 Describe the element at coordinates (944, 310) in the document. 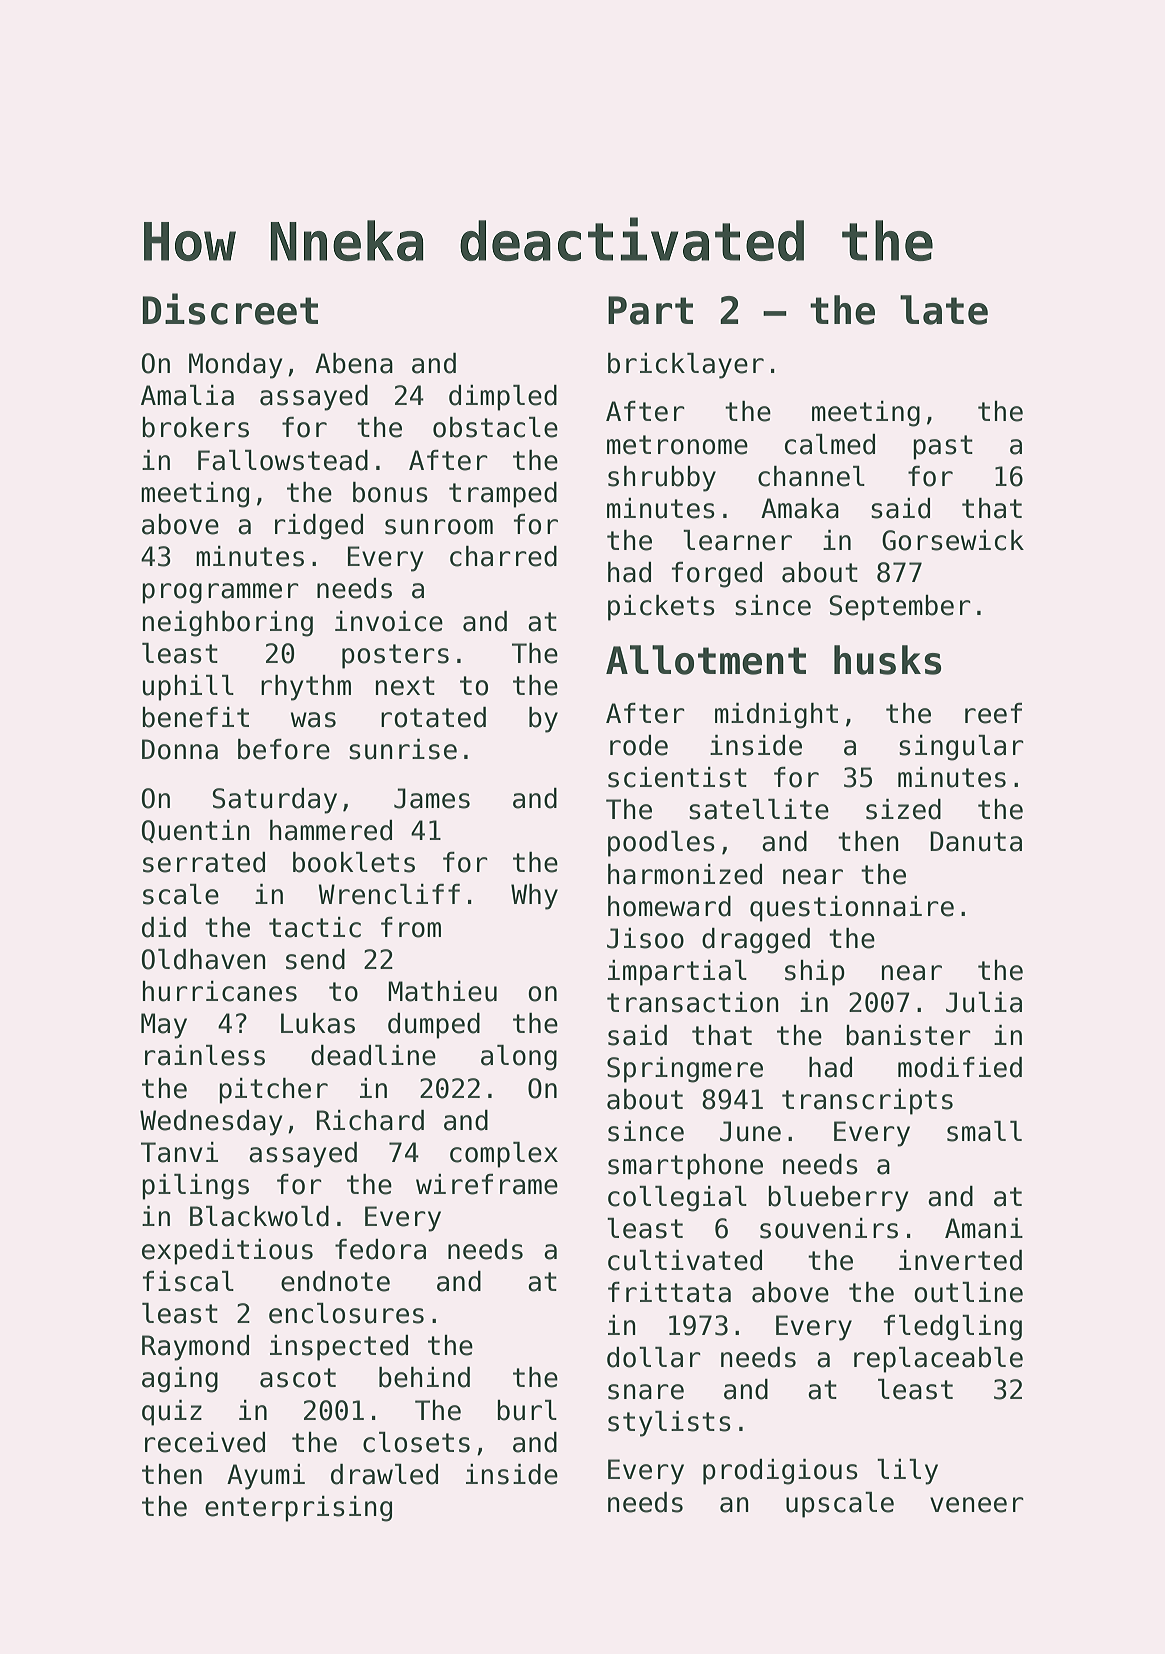

I see `late` at that location.
